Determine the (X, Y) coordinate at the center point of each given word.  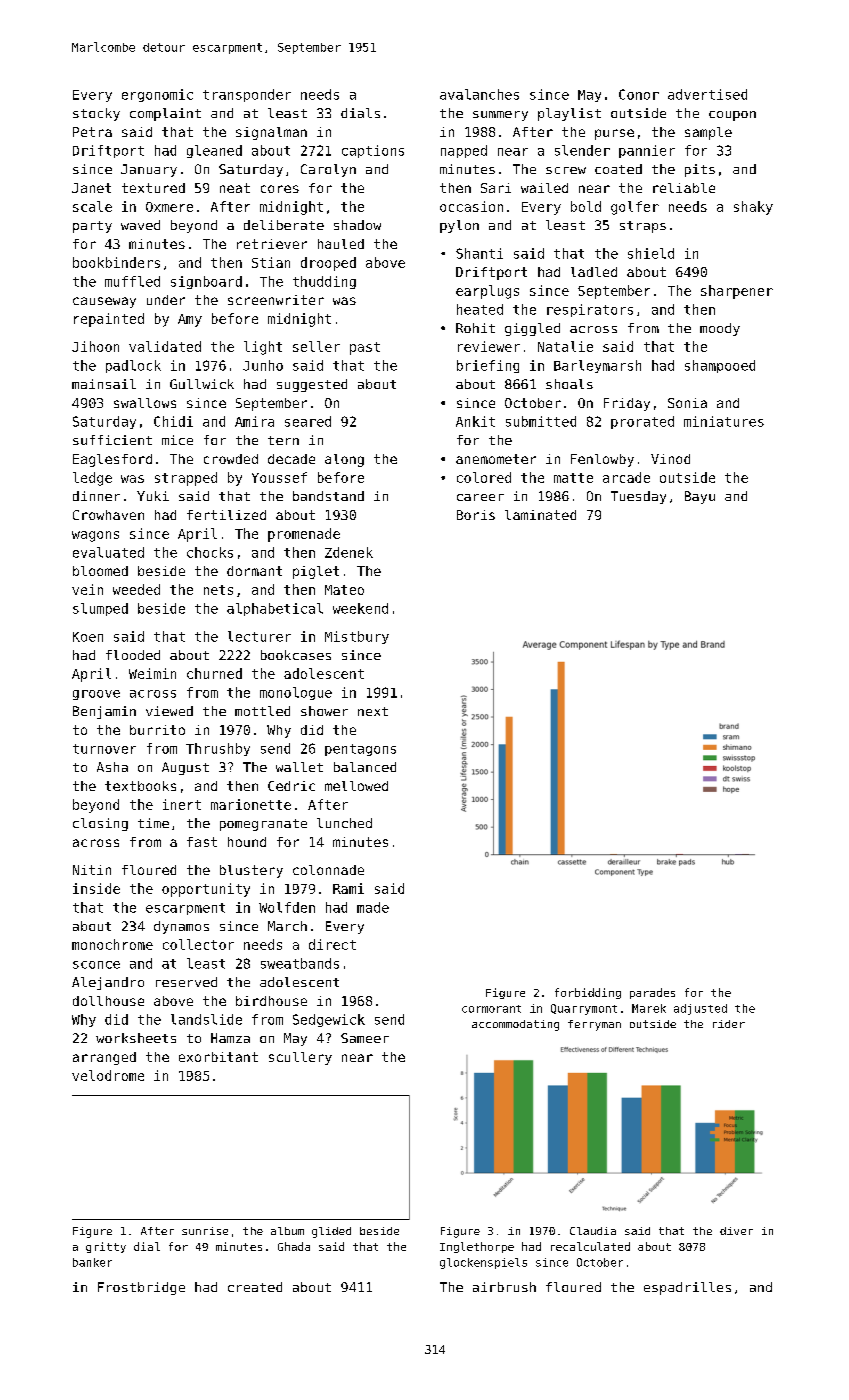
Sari (496, 188)
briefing (488, 366)
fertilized (226, 515)
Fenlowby (602, 460)
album (287, 1231)
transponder (247, 95)
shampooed (720, 366)
